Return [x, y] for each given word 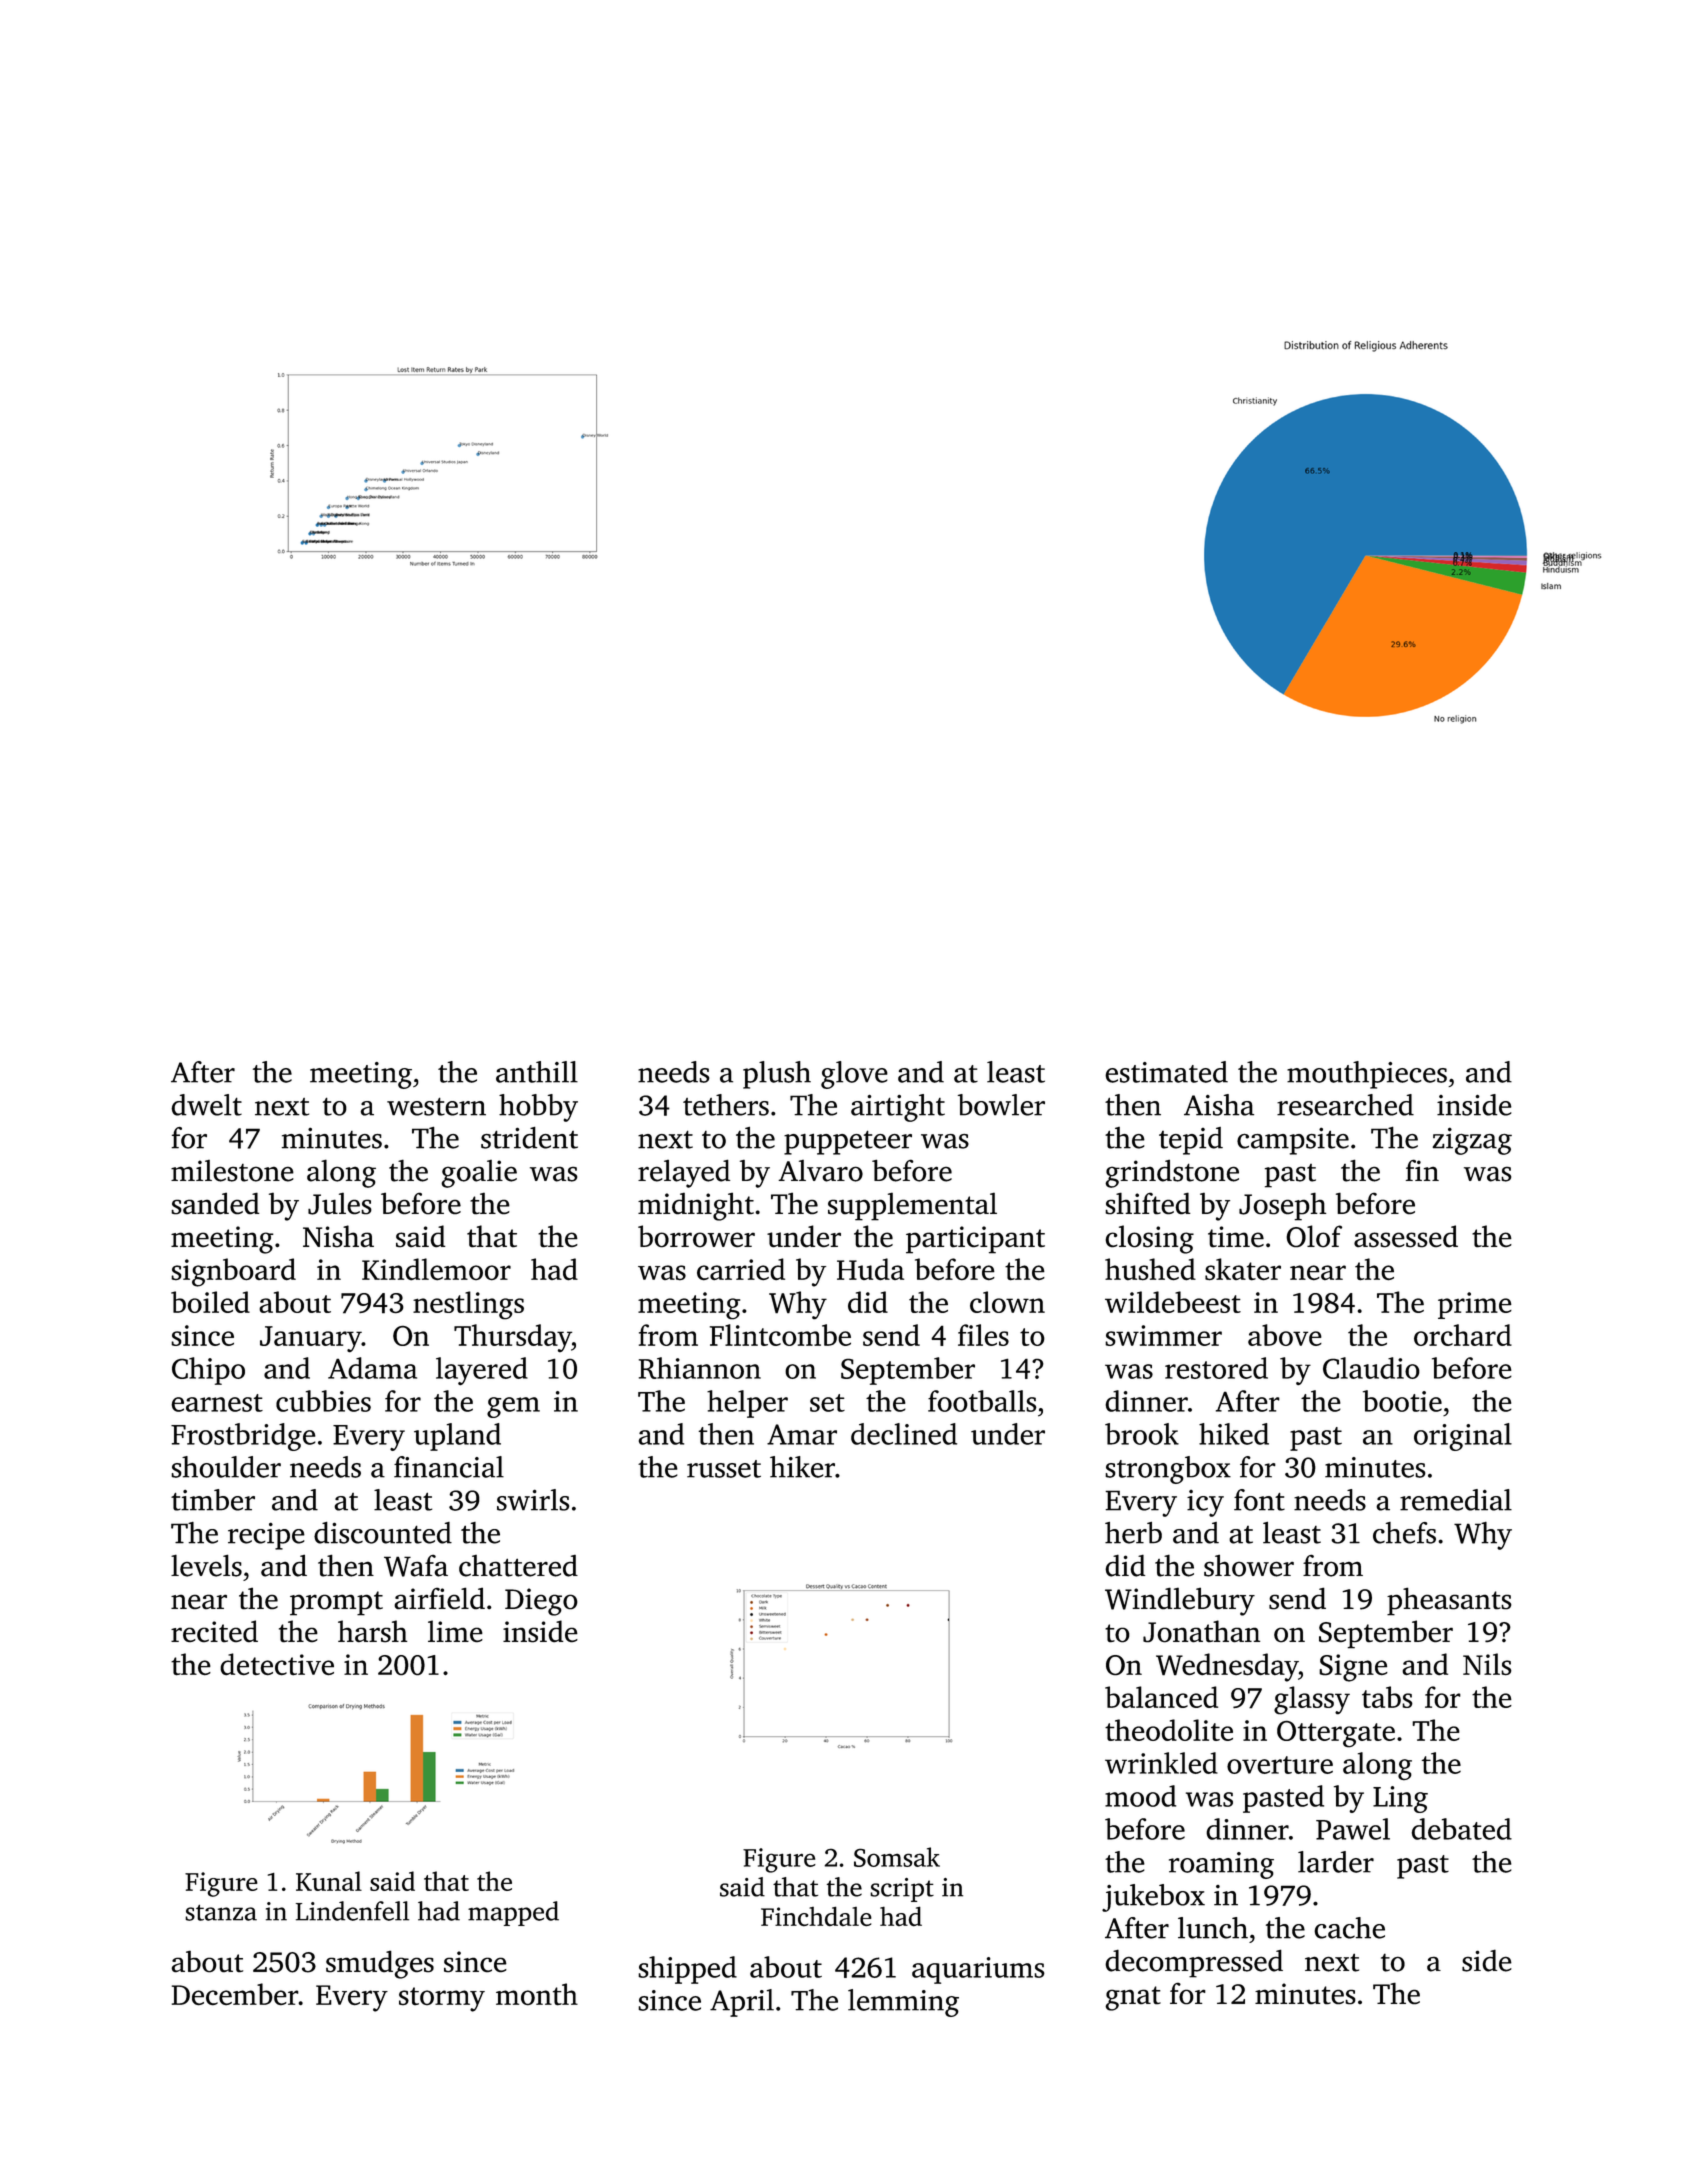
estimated [1166, 1072]
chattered [518, 1566]
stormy [442, 1999]
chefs [1404, 1533]
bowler [1001, 1105]
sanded [215, 1203]
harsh [372, 1631]
